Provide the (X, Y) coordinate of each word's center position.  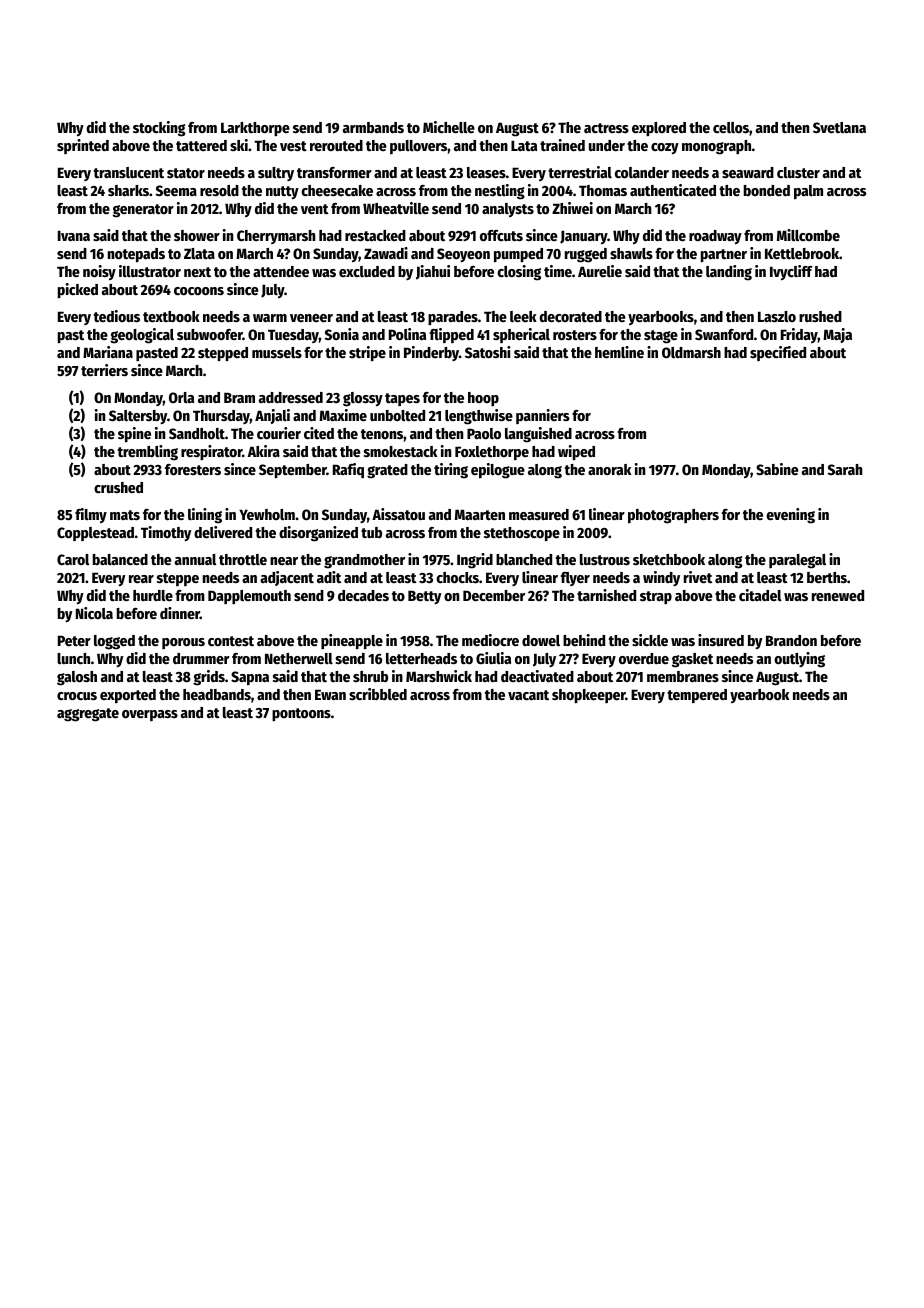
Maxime (343, 415)
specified (778, 353)
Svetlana (839, 127)
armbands (373, 127)
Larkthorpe (255, 129)
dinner (180, 613)
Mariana (108, 352)
